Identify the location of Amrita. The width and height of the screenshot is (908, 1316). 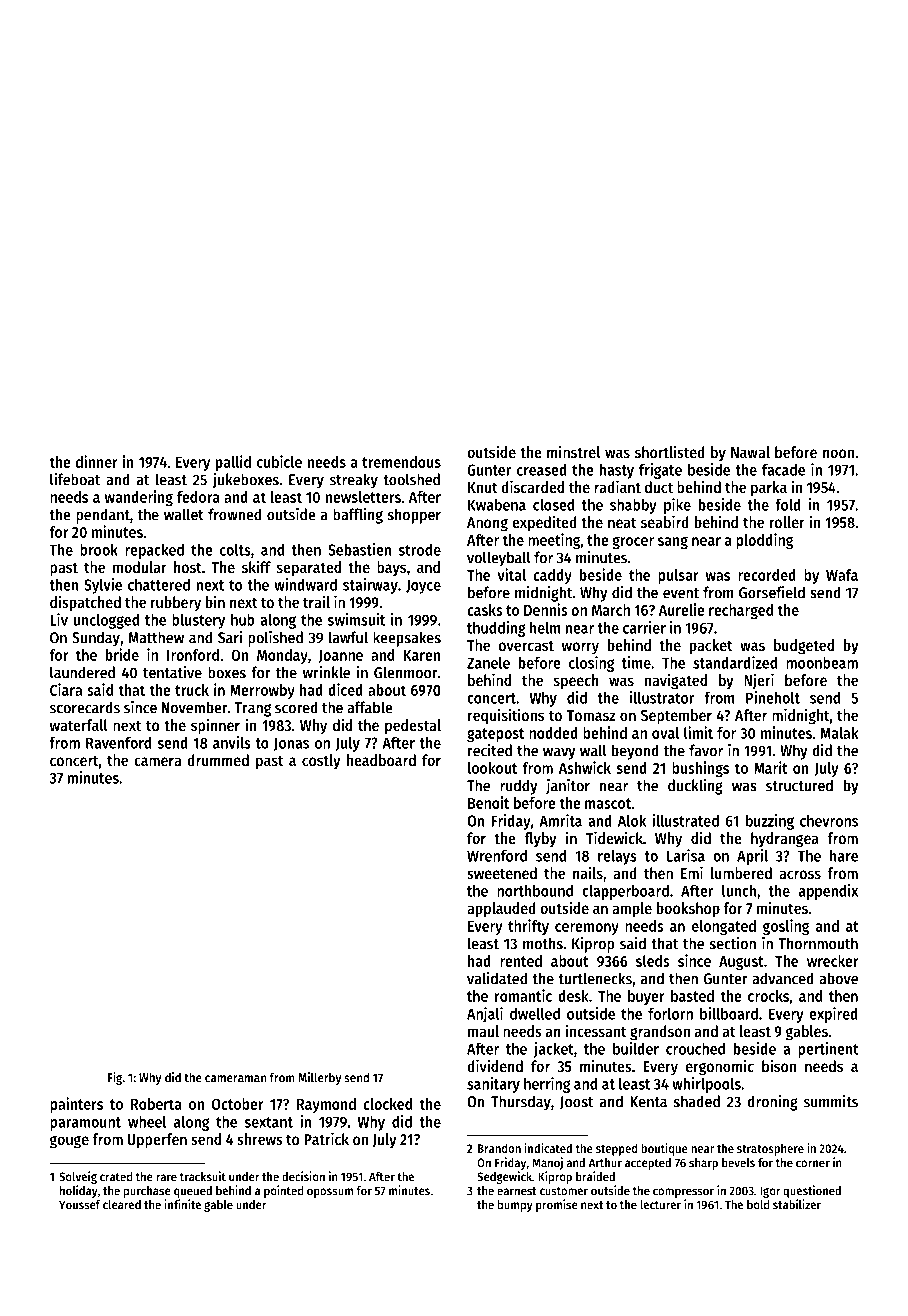
(560, 820).
